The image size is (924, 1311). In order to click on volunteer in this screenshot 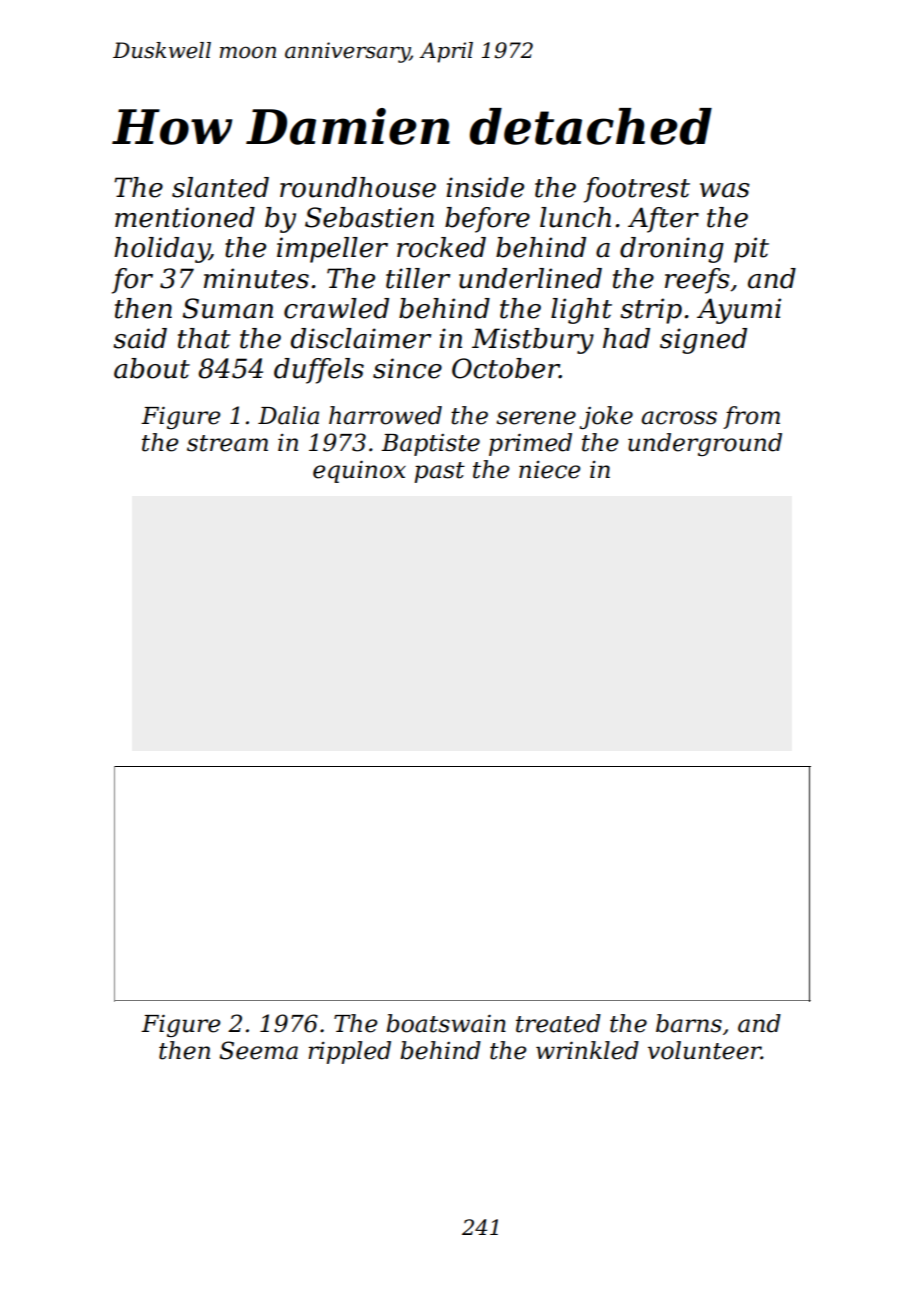, I will do `click(704, 1050)`.
